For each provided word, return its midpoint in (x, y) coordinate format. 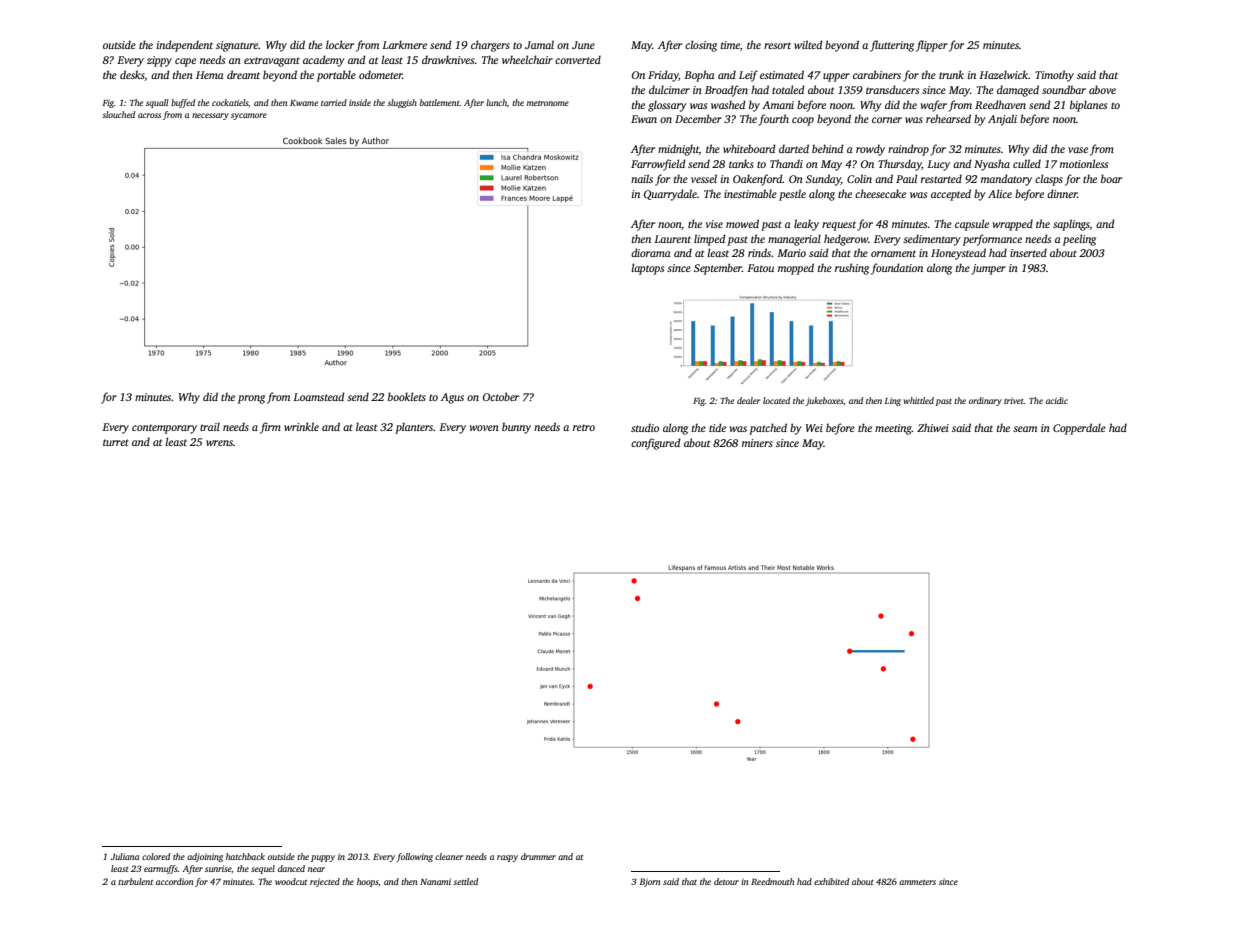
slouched (118, 114)
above (1102, 89)
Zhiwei (933, 427)
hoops (367, 882)
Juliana (125, 856)
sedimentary (932, 240)
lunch (496, 102)
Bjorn (650, 882)
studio (645, 427)
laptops (647, 269)
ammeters (917, 882)
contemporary (164, 429)
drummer (538, 856)
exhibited (831, 881)
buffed (183, 103)
